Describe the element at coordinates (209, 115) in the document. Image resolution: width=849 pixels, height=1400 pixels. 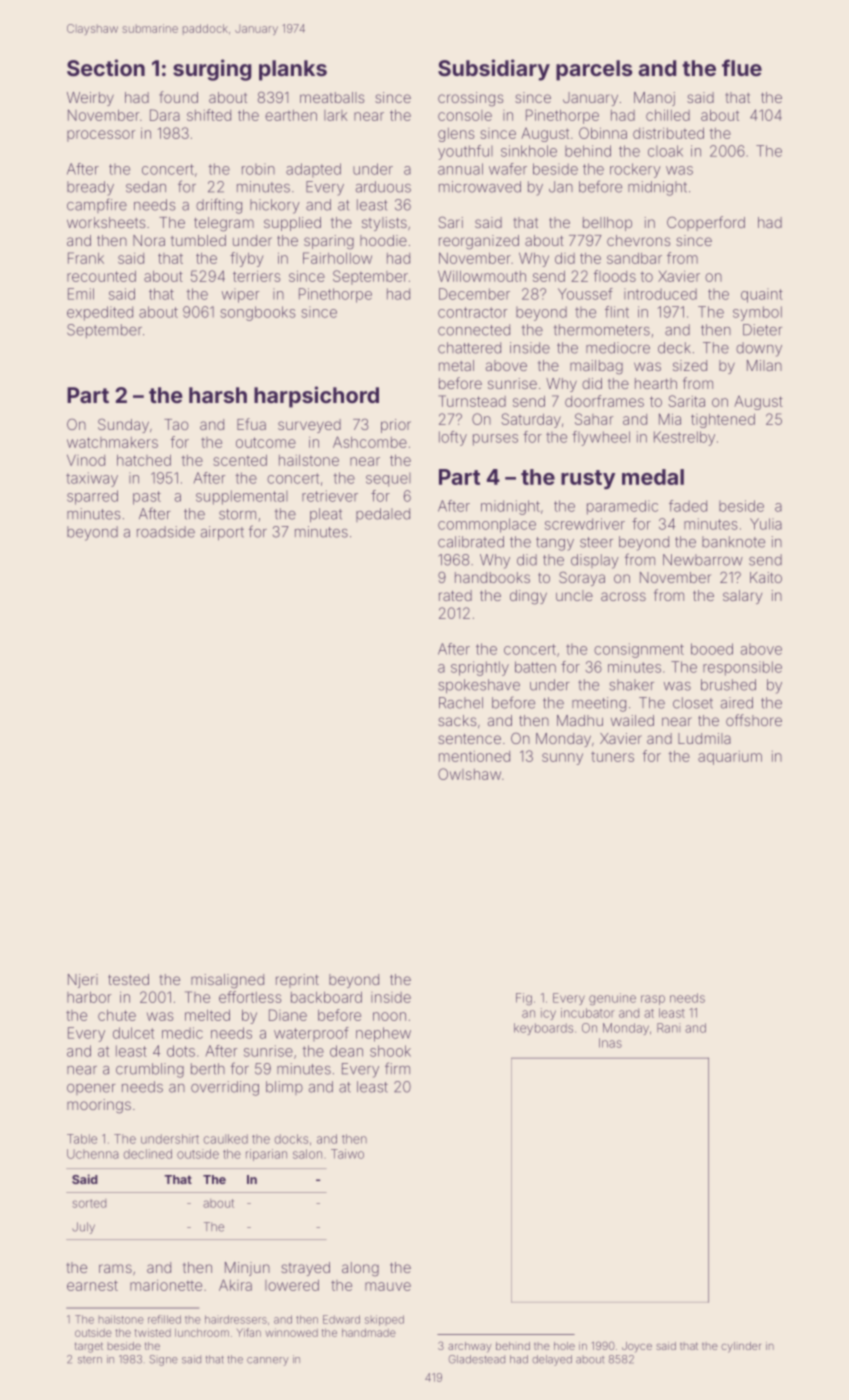
I see `shifted` at that location.
